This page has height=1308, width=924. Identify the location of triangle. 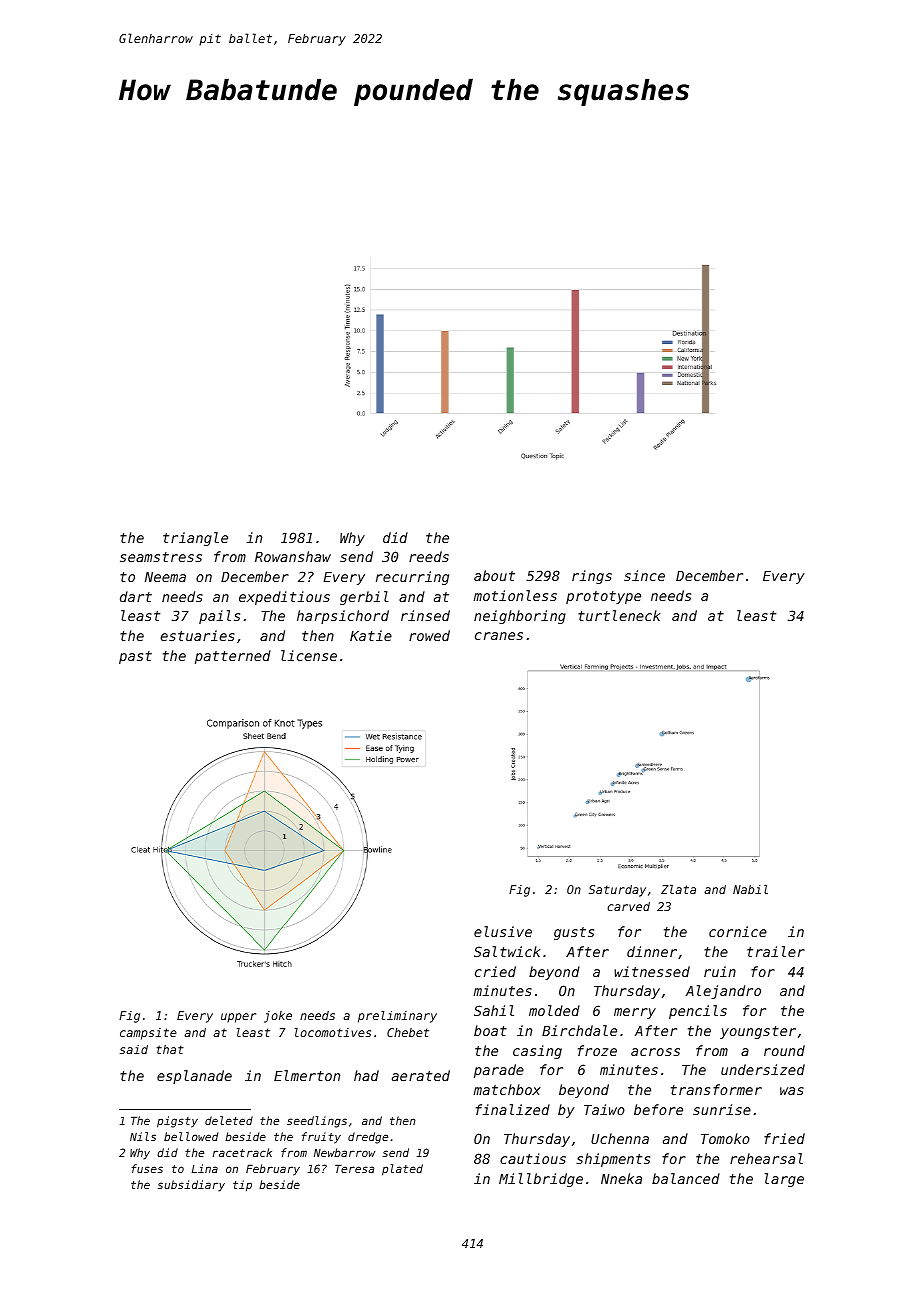
(195, 539).
